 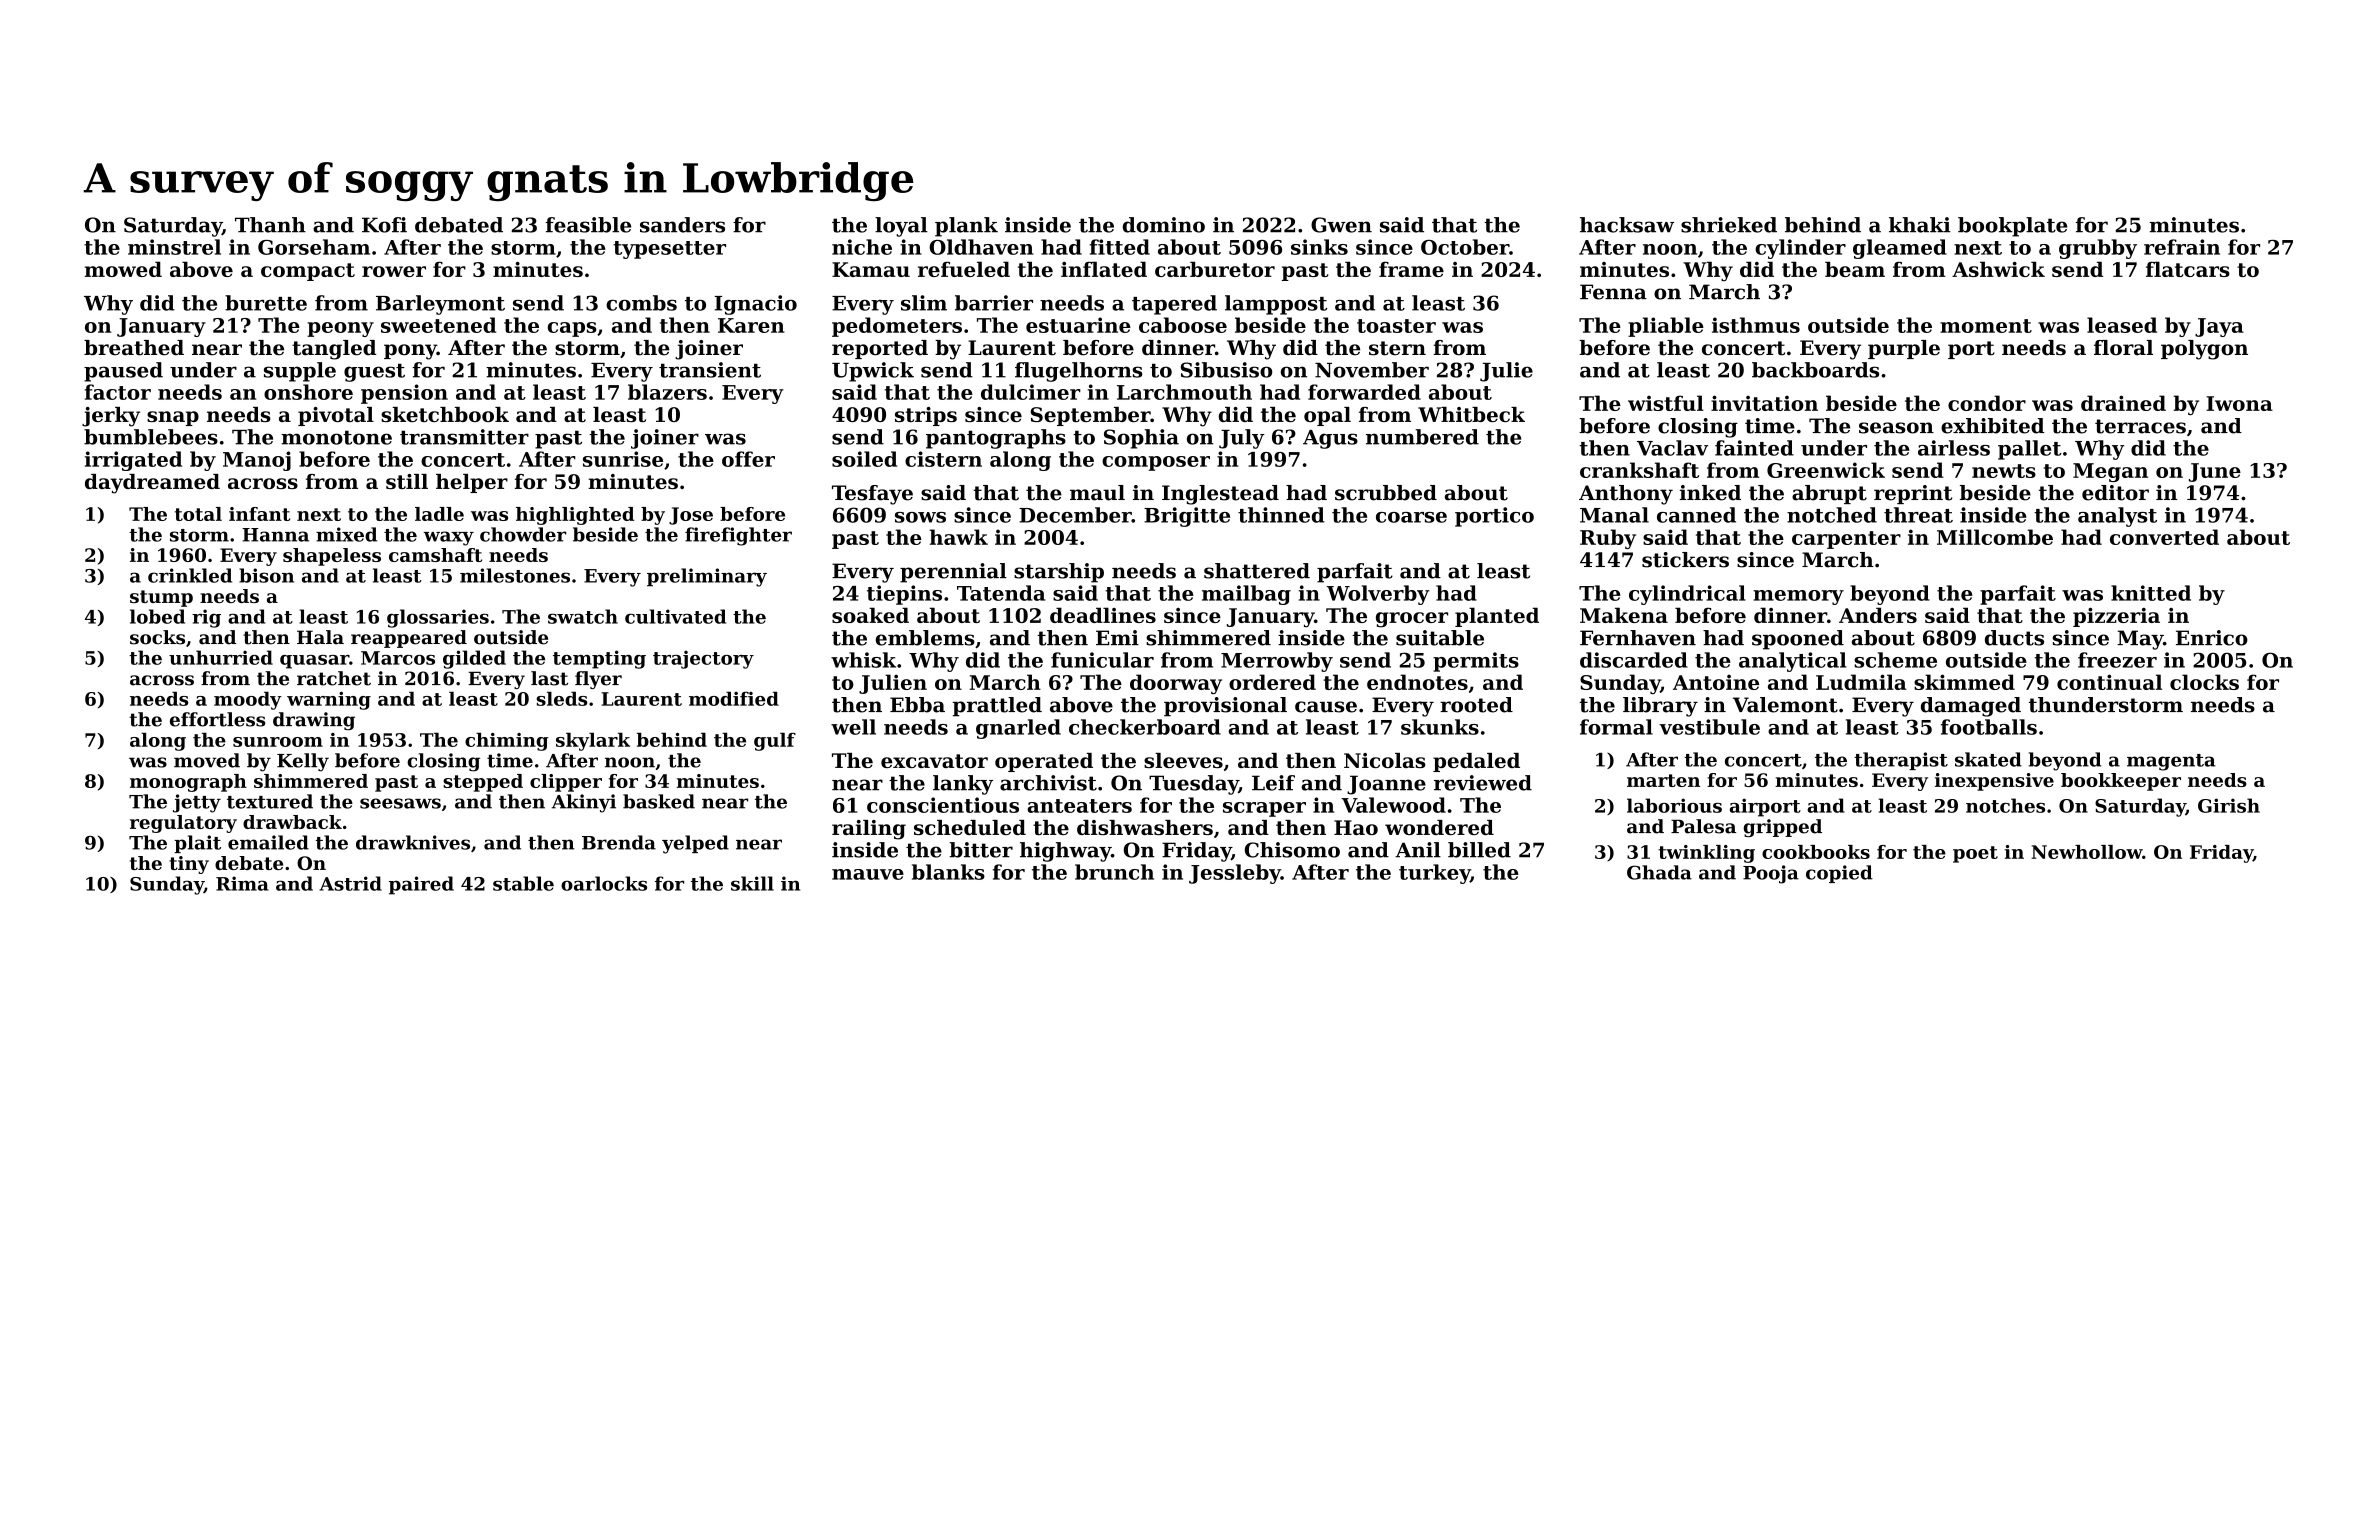 What do you see at coordinates (1920, 225) in the image?
I see `khaki` at bounding box center [1920, 225].
